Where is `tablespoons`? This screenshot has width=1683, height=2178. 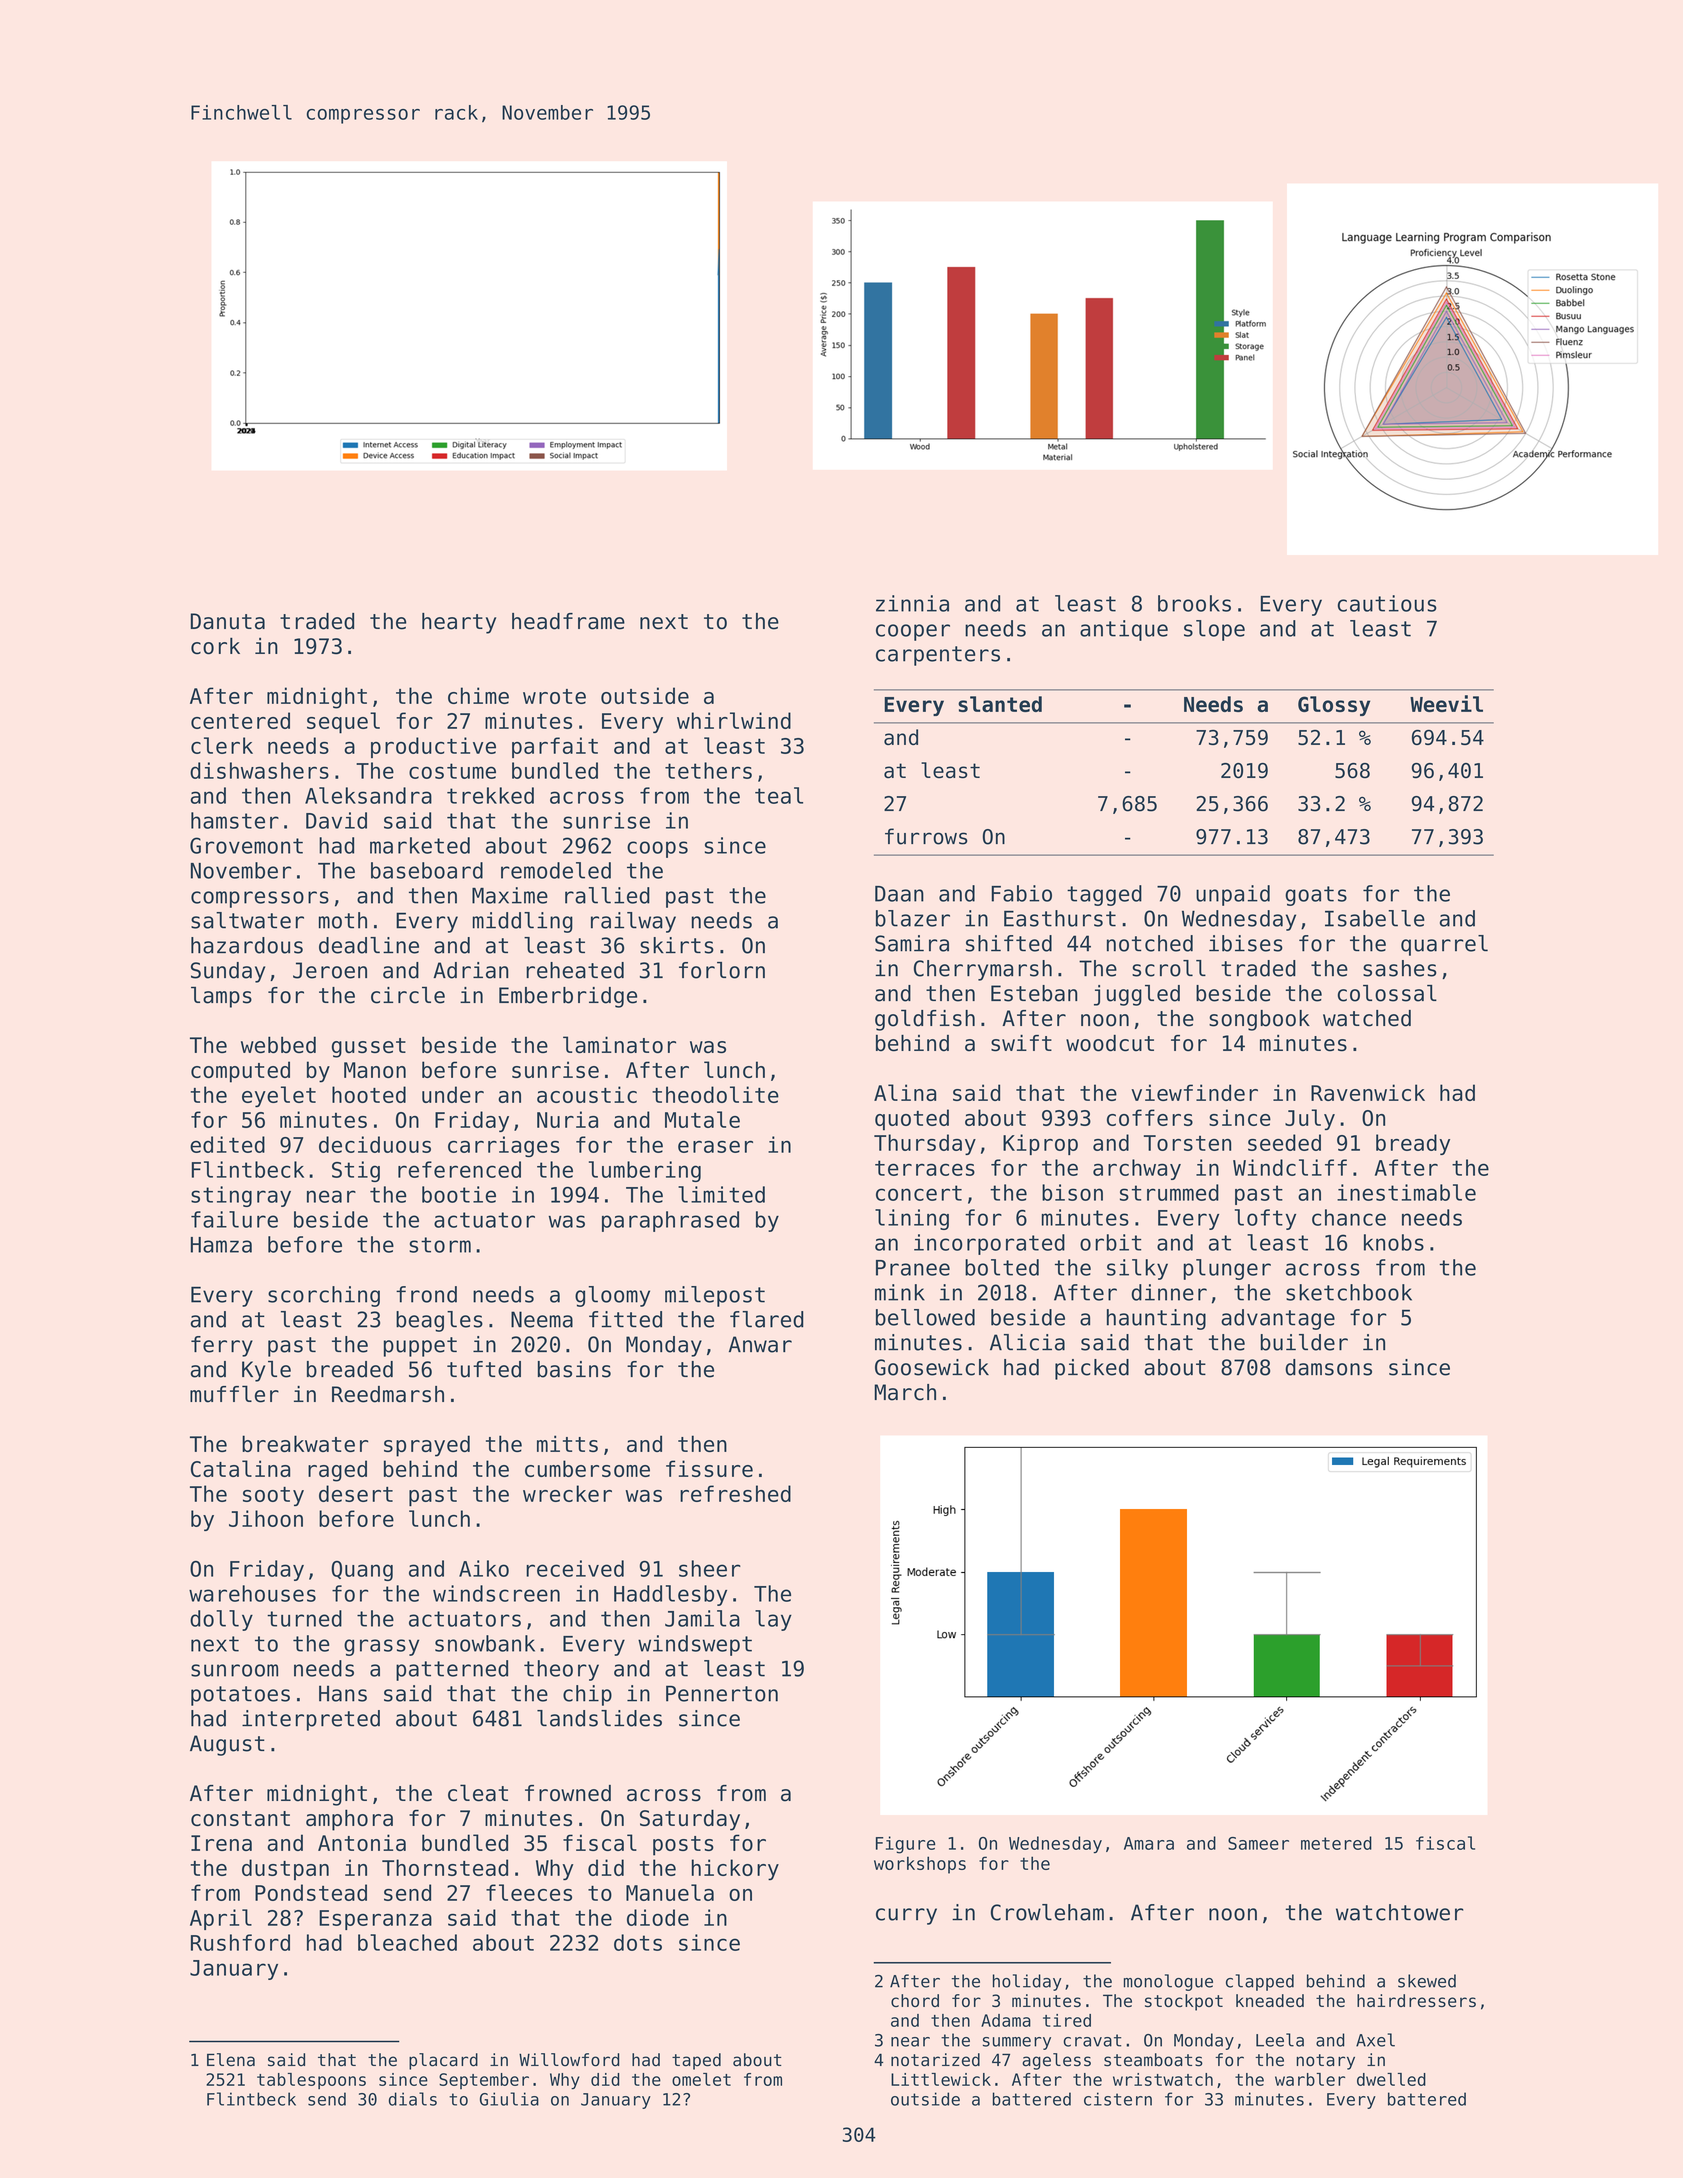 tablespoons is located at coordinates (311, 2081).
